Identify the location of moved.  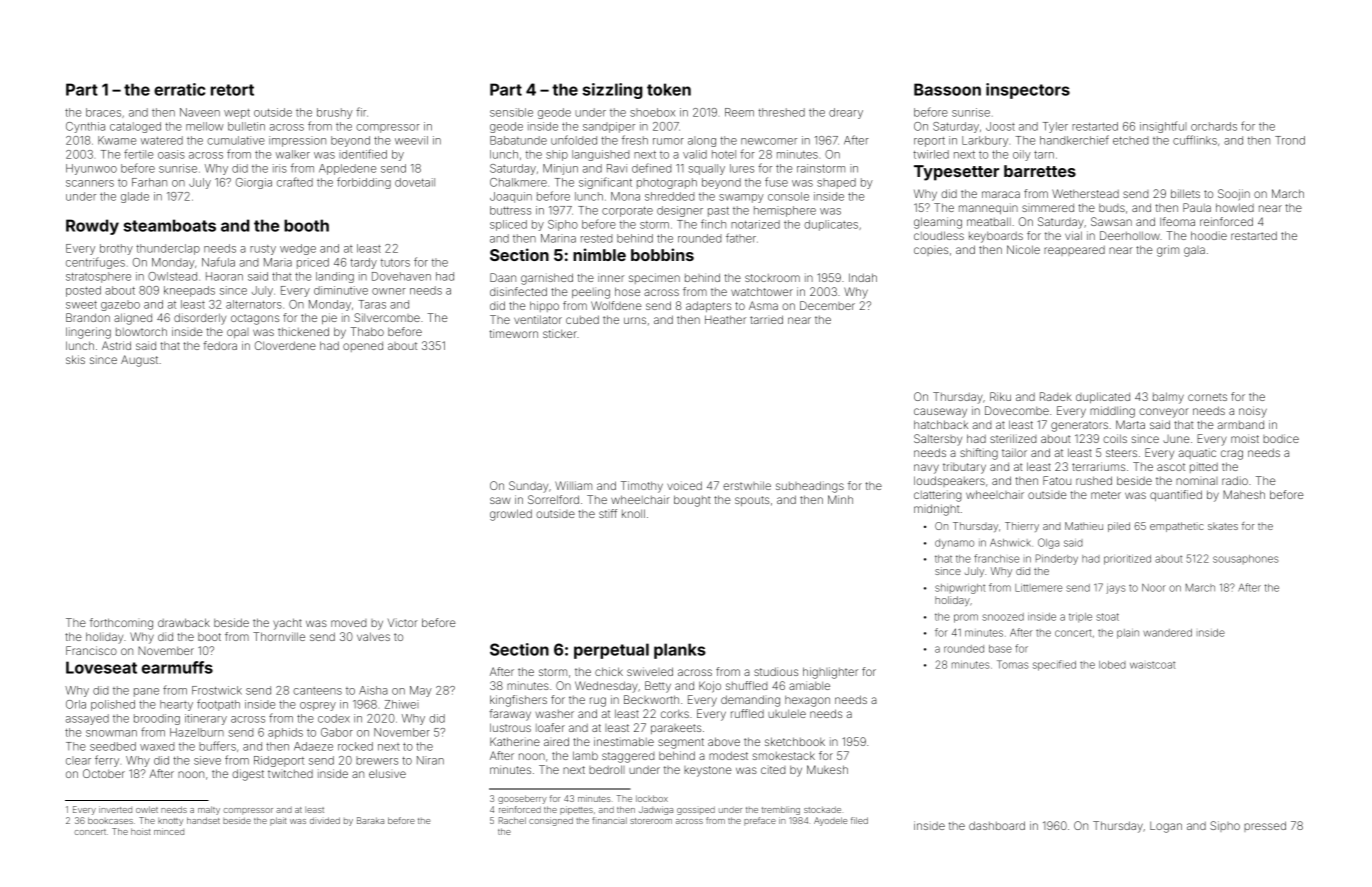
(348, 623).
